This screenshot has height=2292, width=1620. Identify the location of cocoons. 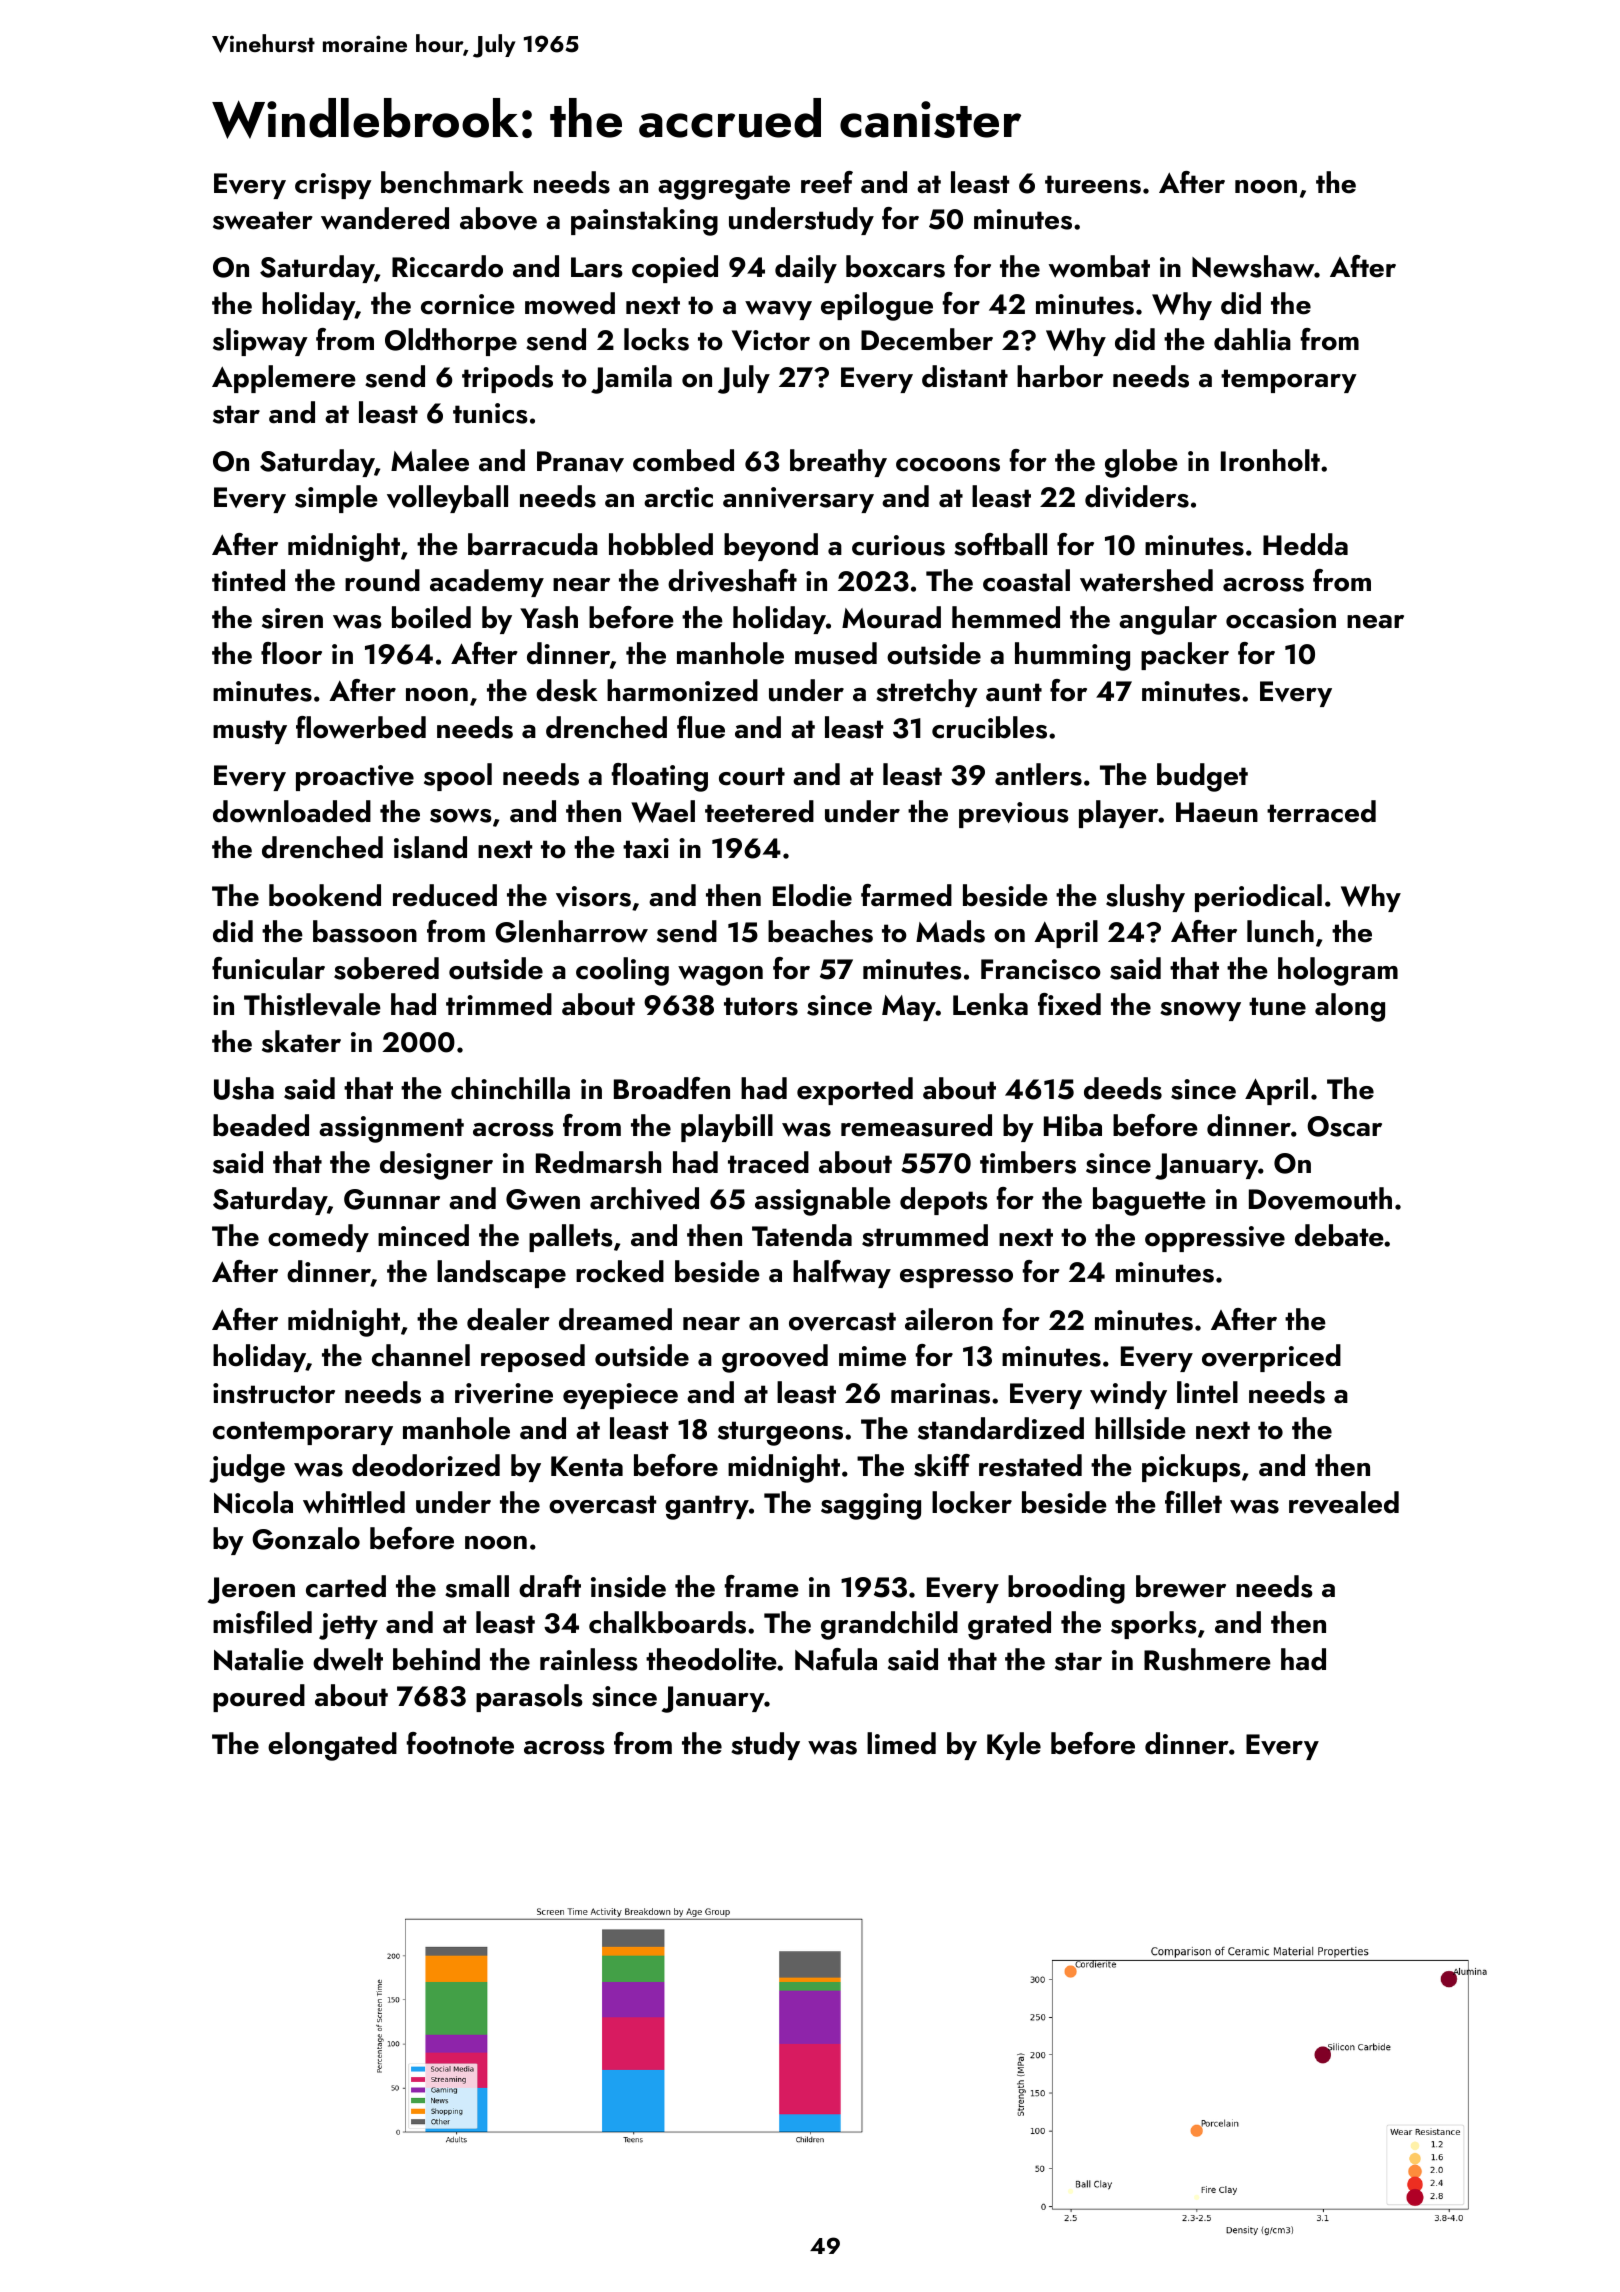
(948, 465).
